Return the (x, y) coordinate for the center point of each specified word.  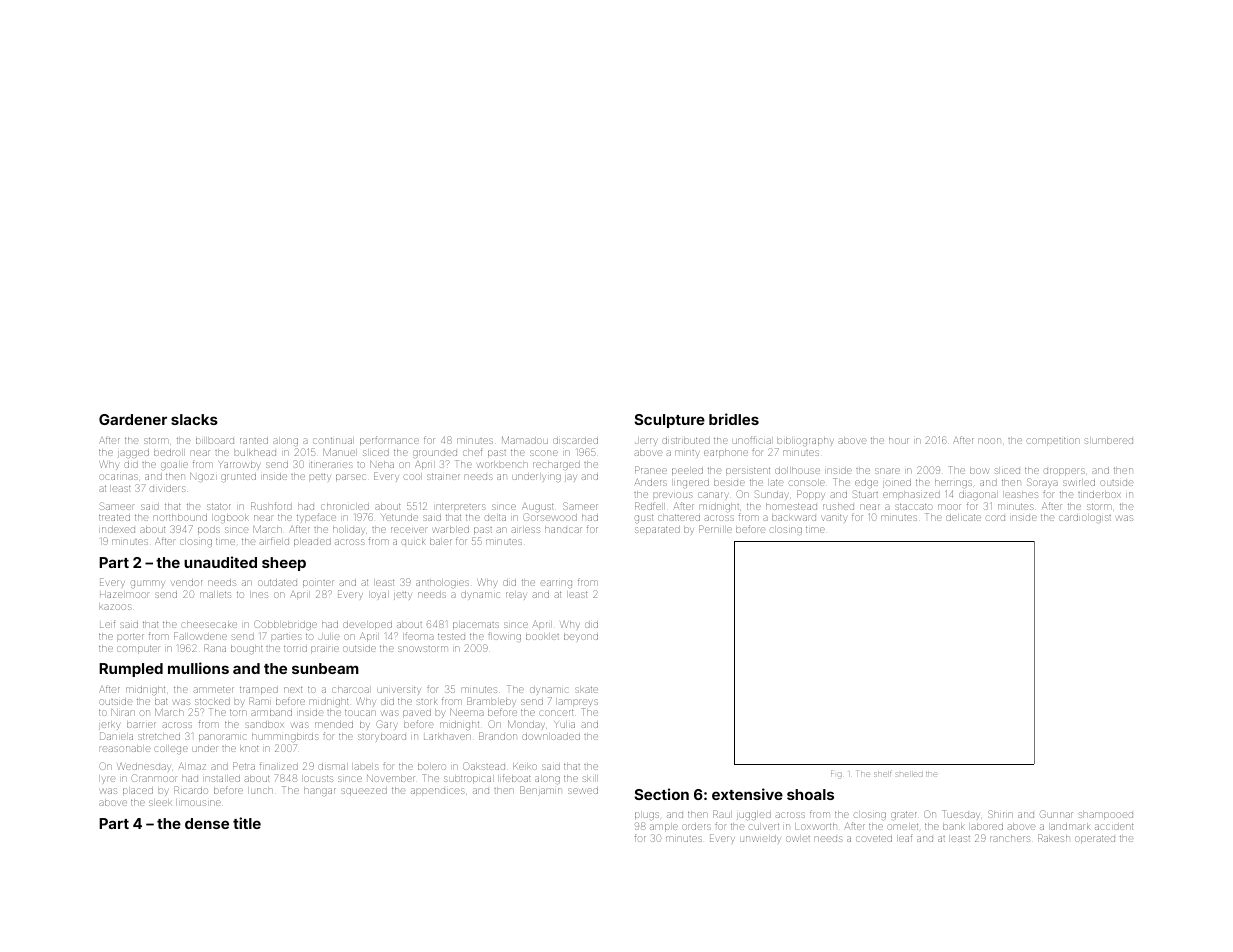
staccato (914, 506)
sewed (583, 790)
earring (556, 584)
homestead (791, 506)
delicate (963, 517)
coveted (874, 838)
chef (472, 453)
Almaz (192, 766)
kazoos (116, 607)
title (247, 823)
